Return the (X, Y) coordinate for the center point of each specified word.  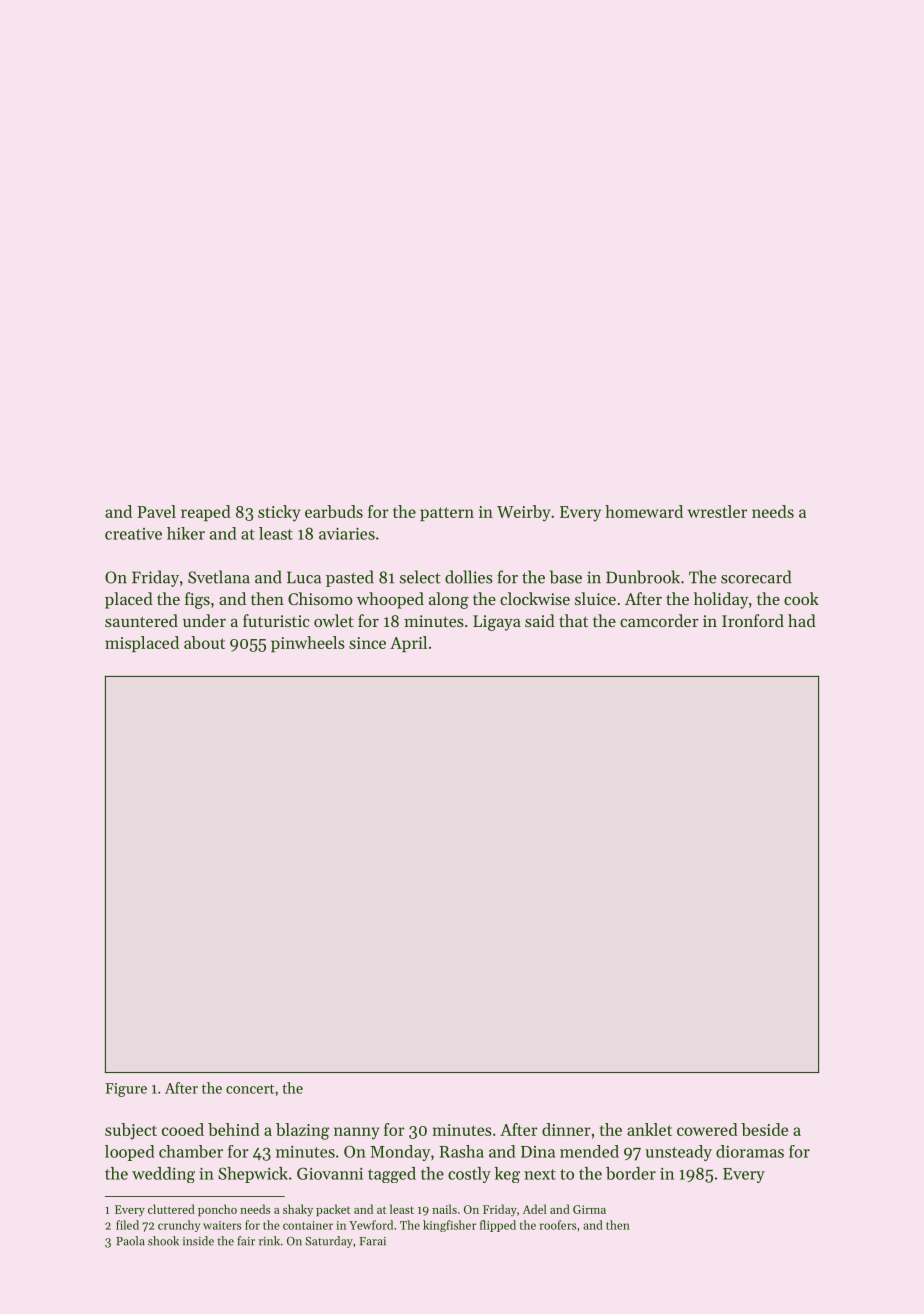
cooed (183, 1129)
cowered (707, 1129)
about (204, 642)
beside (764, 1129)
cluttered (171, 1209)
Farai (372, 1241)
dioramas (750, 1151)
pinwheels (308, 644)
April (408, 644)
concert (250, 1089)
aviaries (347, 533)
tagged (392, 1175)
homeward (644, 511)
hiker (186, 533)
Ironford (753, 620)
